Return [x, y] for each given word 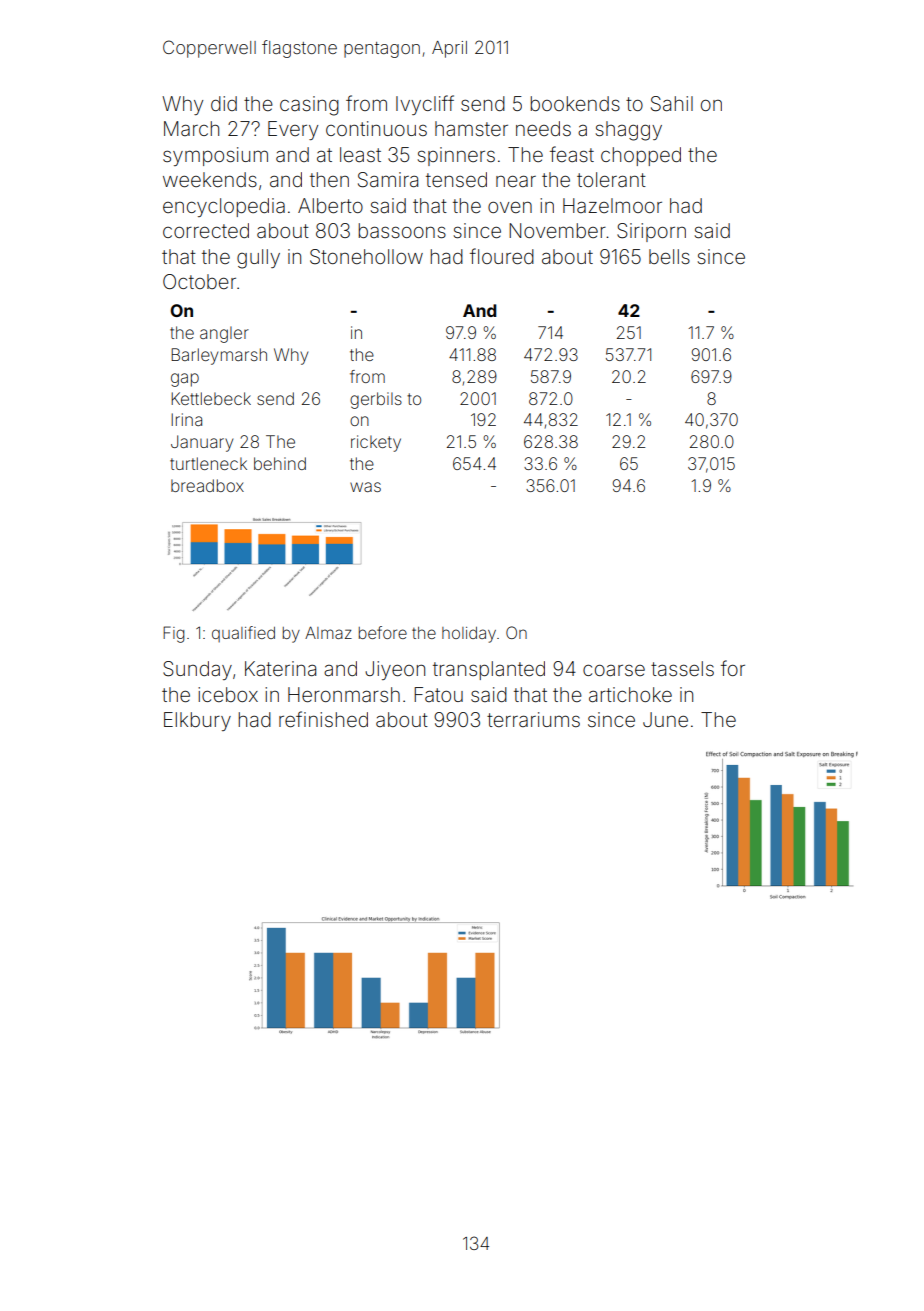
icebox [228, 694]
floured [502, 256]
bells [669, 256]
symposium [215, 156]
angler [224, 334]
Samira [388, 180]
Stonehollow [366, 257]
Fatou [438, 694]
